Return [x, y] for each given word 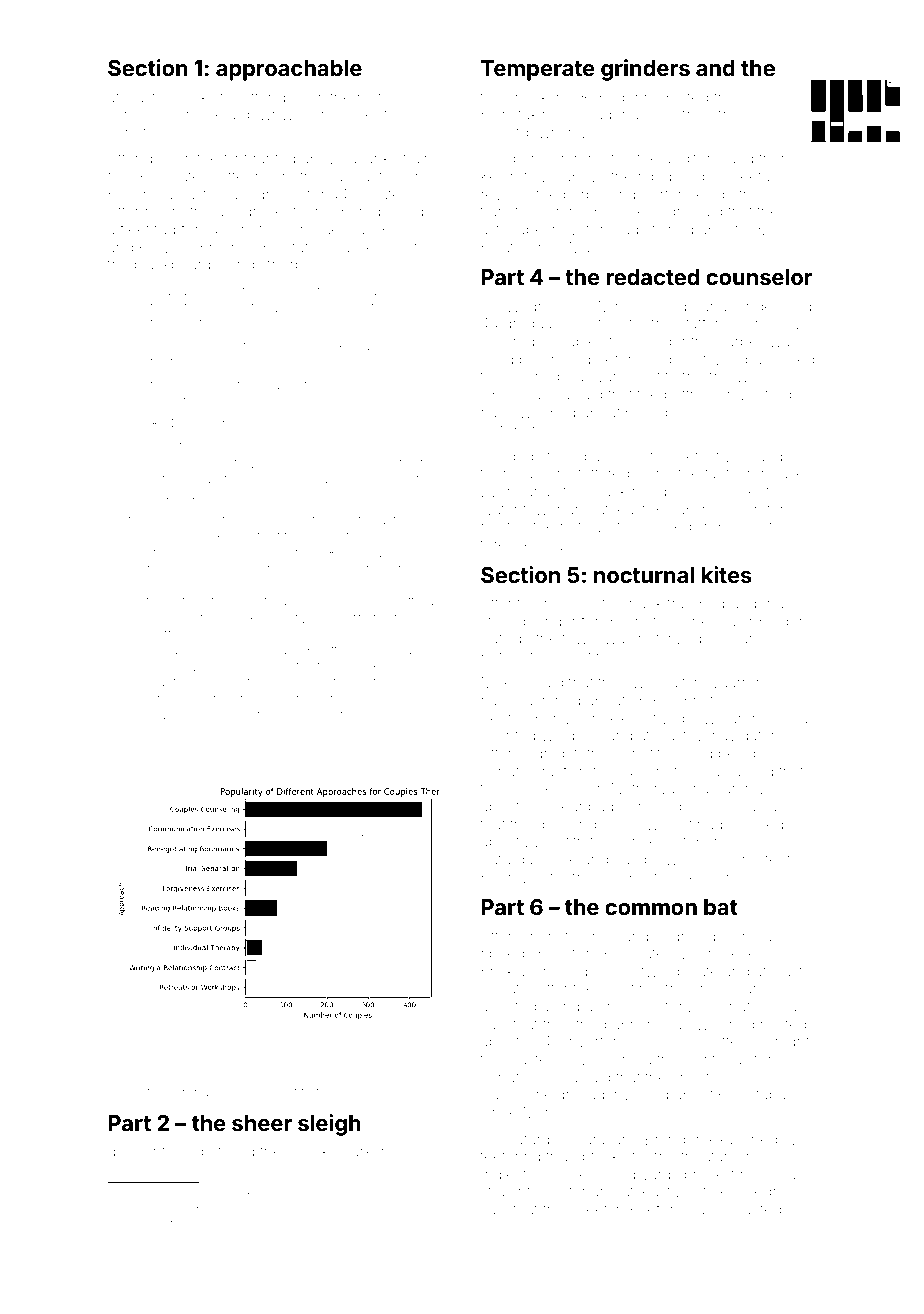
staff [692, 323]
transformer [520, 211]
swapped [543, 414]
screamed [142, 115]
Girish [404, 1195]
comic [170, 347]
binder [781, 621]
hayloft [150, 635]
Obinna [635, 97]
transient [686, 1060]
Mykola [506, 683]
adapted [508, 1008]
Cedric [766, 1191]
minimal [244, 1224]
